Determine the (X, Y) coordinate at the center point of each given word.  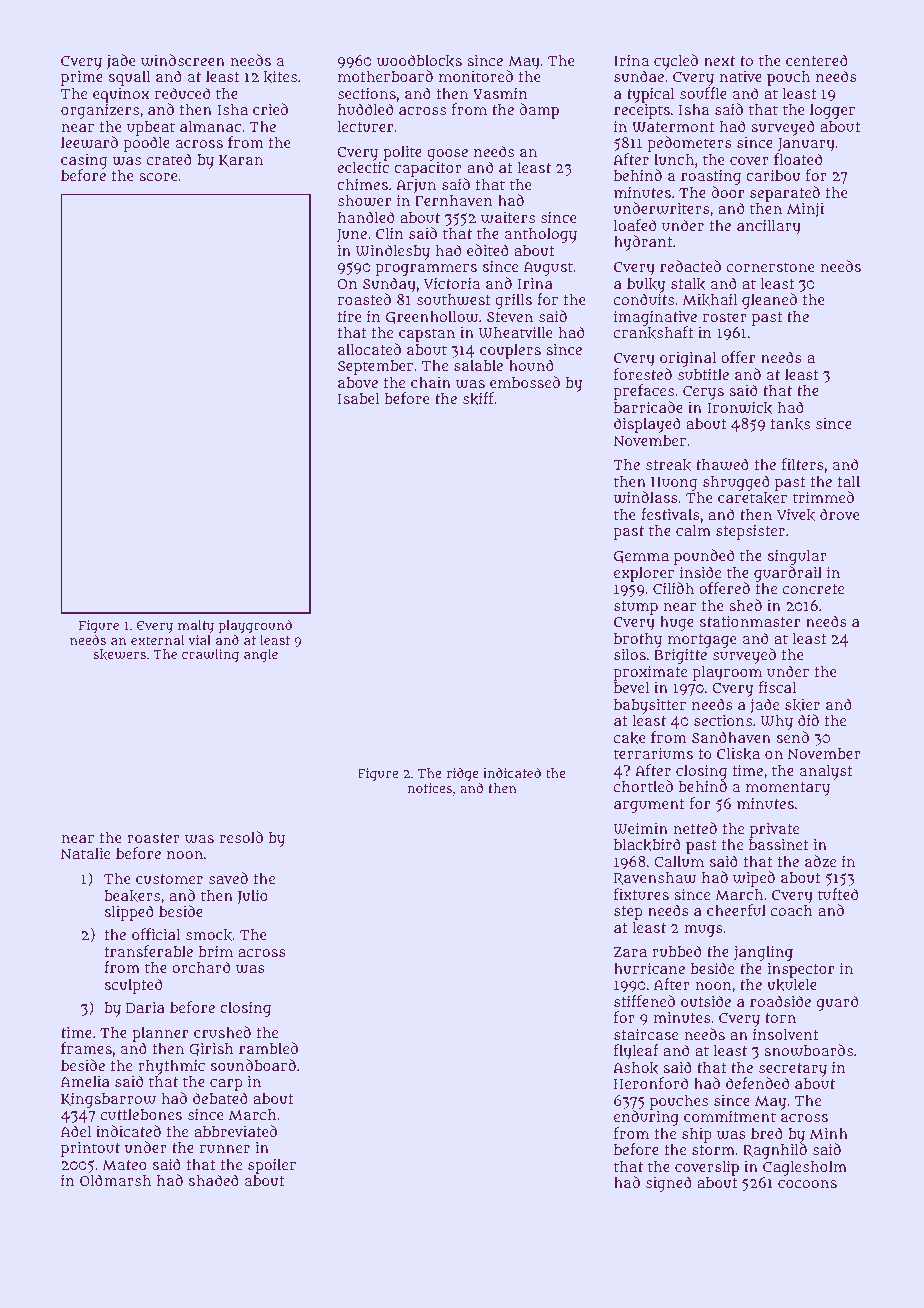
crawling (210, 656)
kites (280, 76)
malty (196, 626)
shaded (214, 1180)
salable (478, 365)
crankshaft (653, 333)
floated (798, 159)
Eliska (738, 754)
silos (630, 654)
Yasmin (500, 93)
